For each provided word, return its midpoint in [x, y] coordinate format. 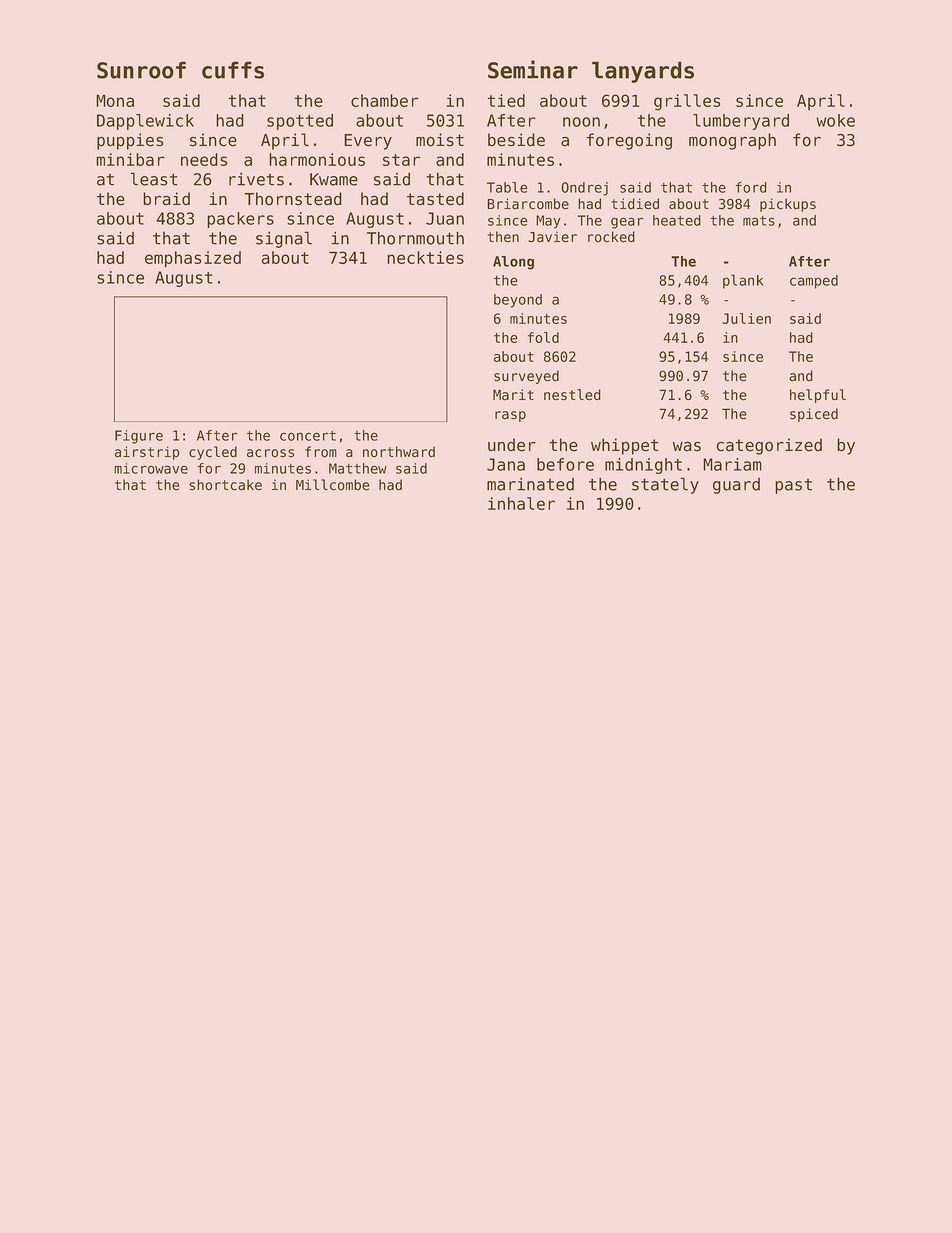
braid [166, 199]
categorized [769, 446]
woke [835, 120]
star [401, 160]
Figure [139, 437]
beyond [518, 301]
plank [743, 281]
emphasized [193, 259]
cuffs [233, 70]
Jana [506, 464]
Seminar [533, 69]
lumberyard [741, 122]
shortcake [225, 485]
